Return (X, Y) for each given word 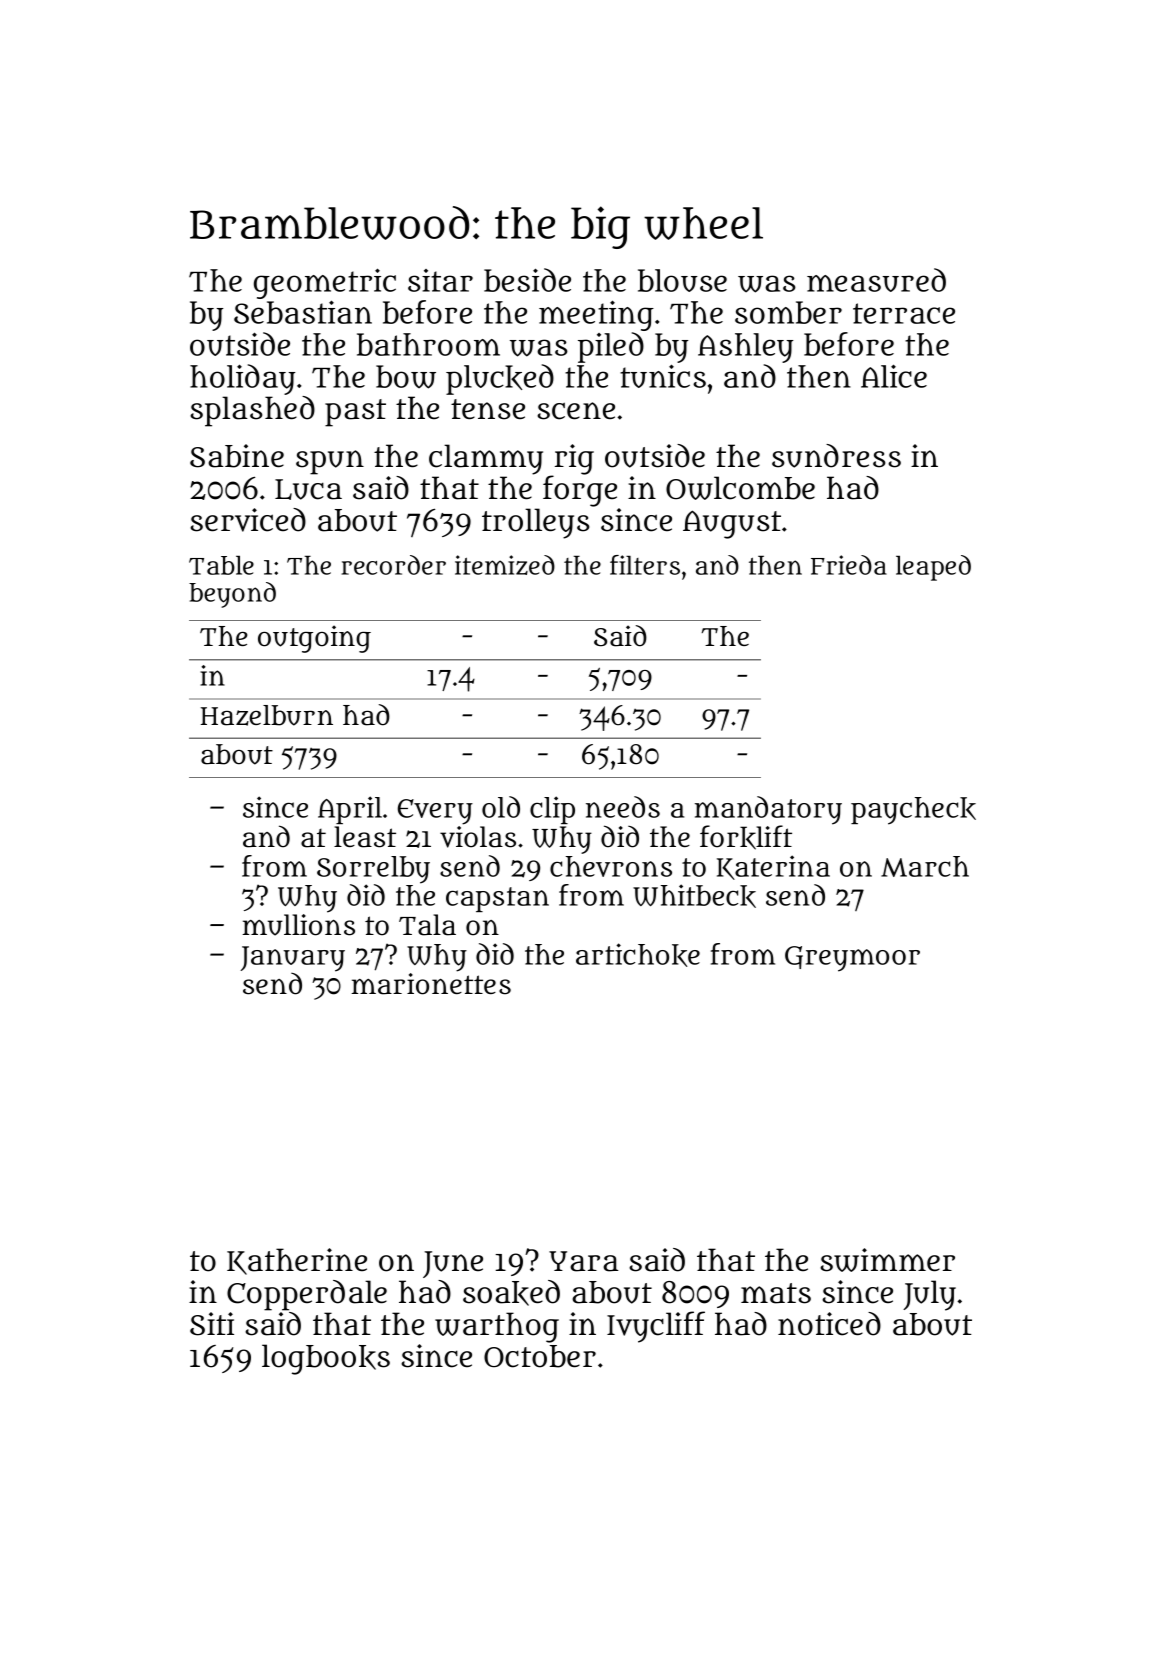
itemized (505, 565)
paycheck (913, 811)
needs (623, 807)
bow (406, 377)
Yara (584, 1261)
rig (574, 459)
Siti (212, 1324)
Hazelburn (267, 715)
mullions (298, 925)
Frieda (849, 565)
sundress (836, 456)
